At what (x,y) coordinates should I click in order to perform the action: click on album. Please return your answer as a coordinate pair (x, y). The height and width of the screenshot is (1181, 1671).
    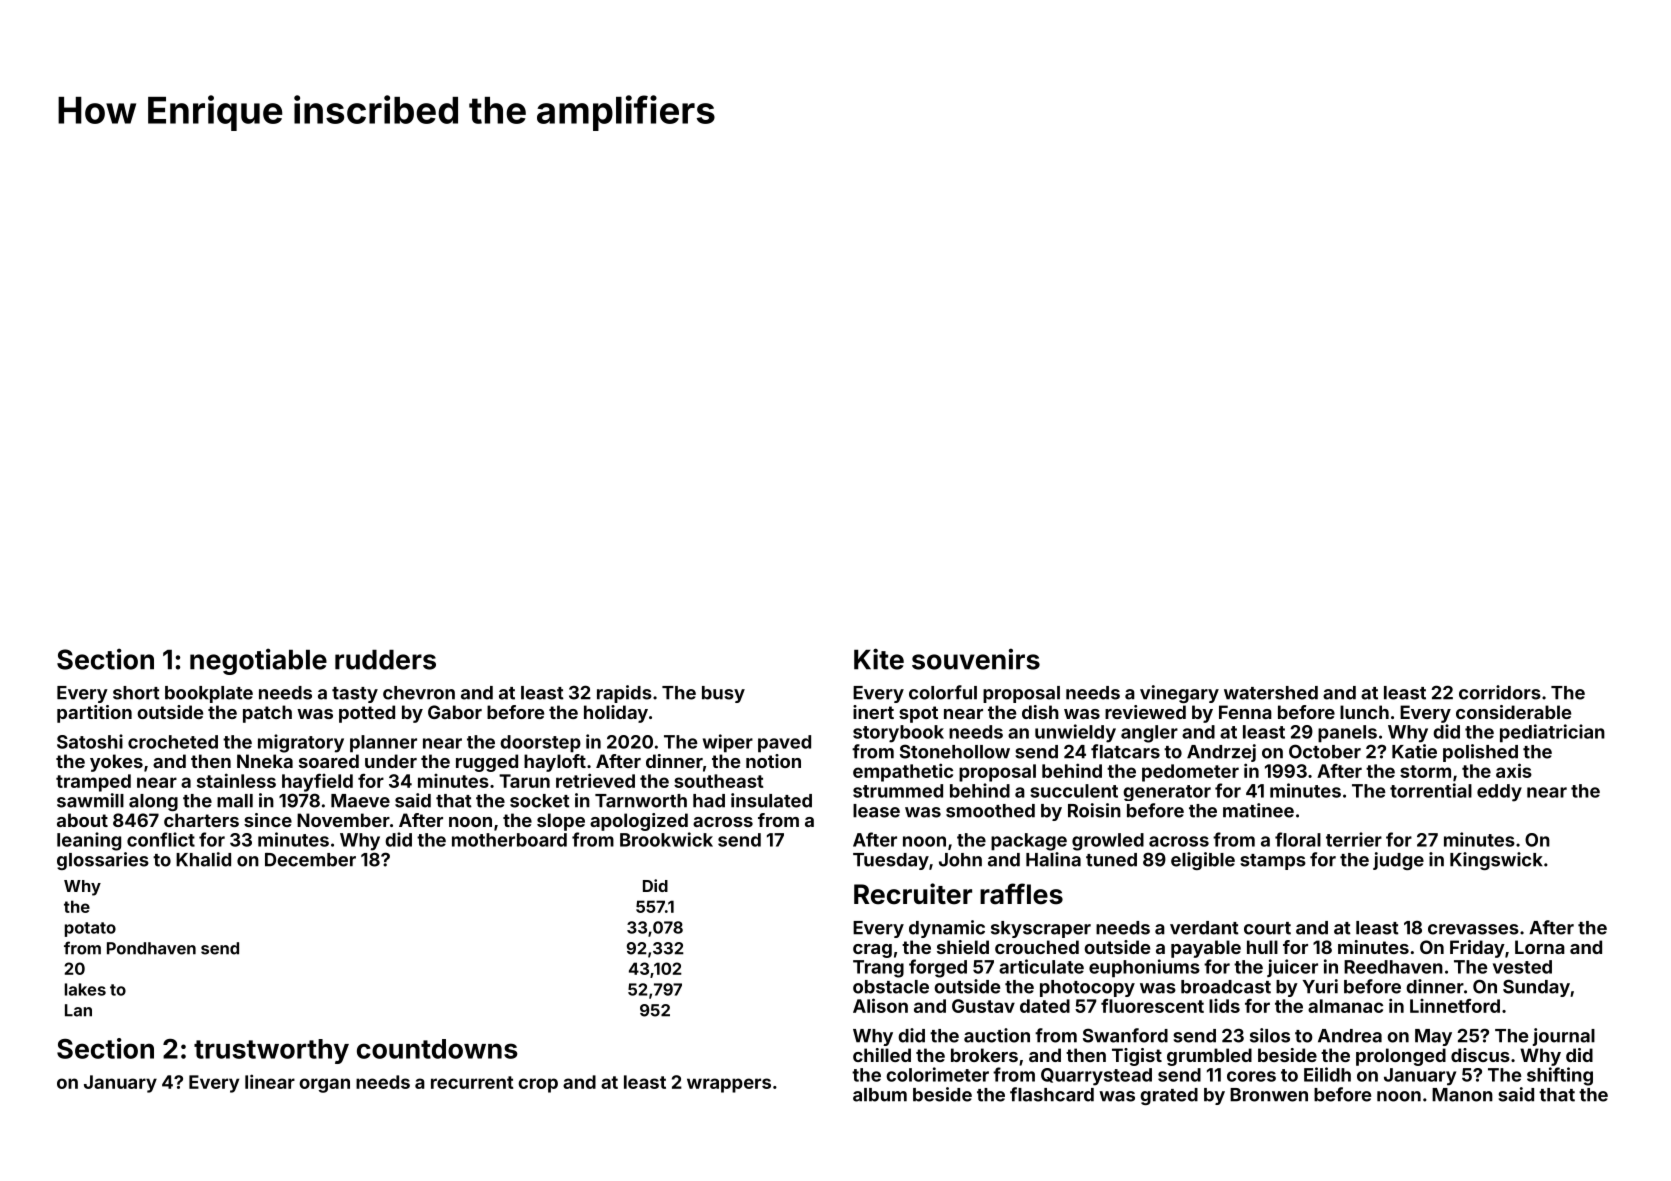
    Looking at the image, I should click on (880, 1095).
